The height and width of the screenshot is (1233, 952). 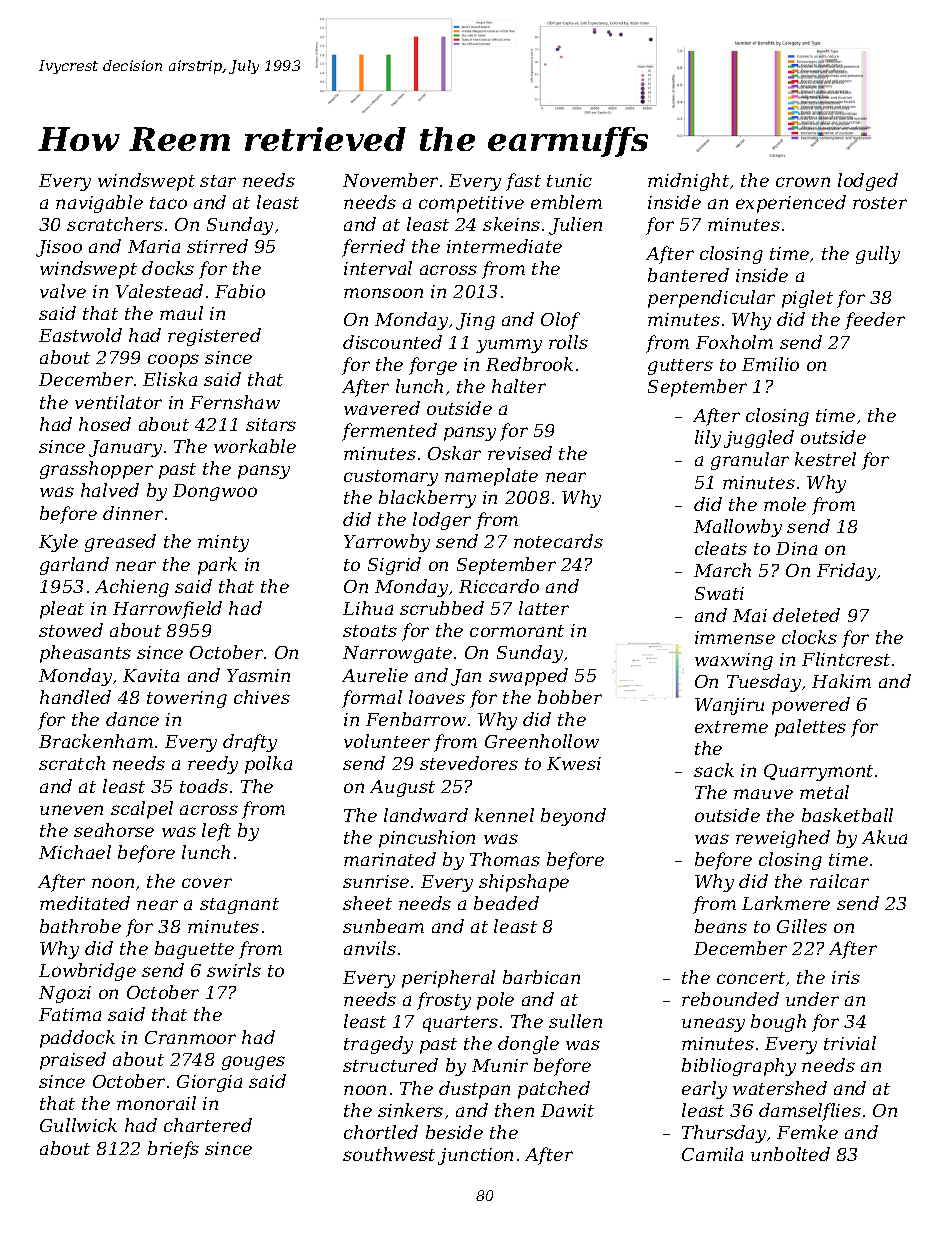 What do you see at coordinates (132, 588) in the screenshot?
I see `Achieng` at bounding box center [132, 588].
